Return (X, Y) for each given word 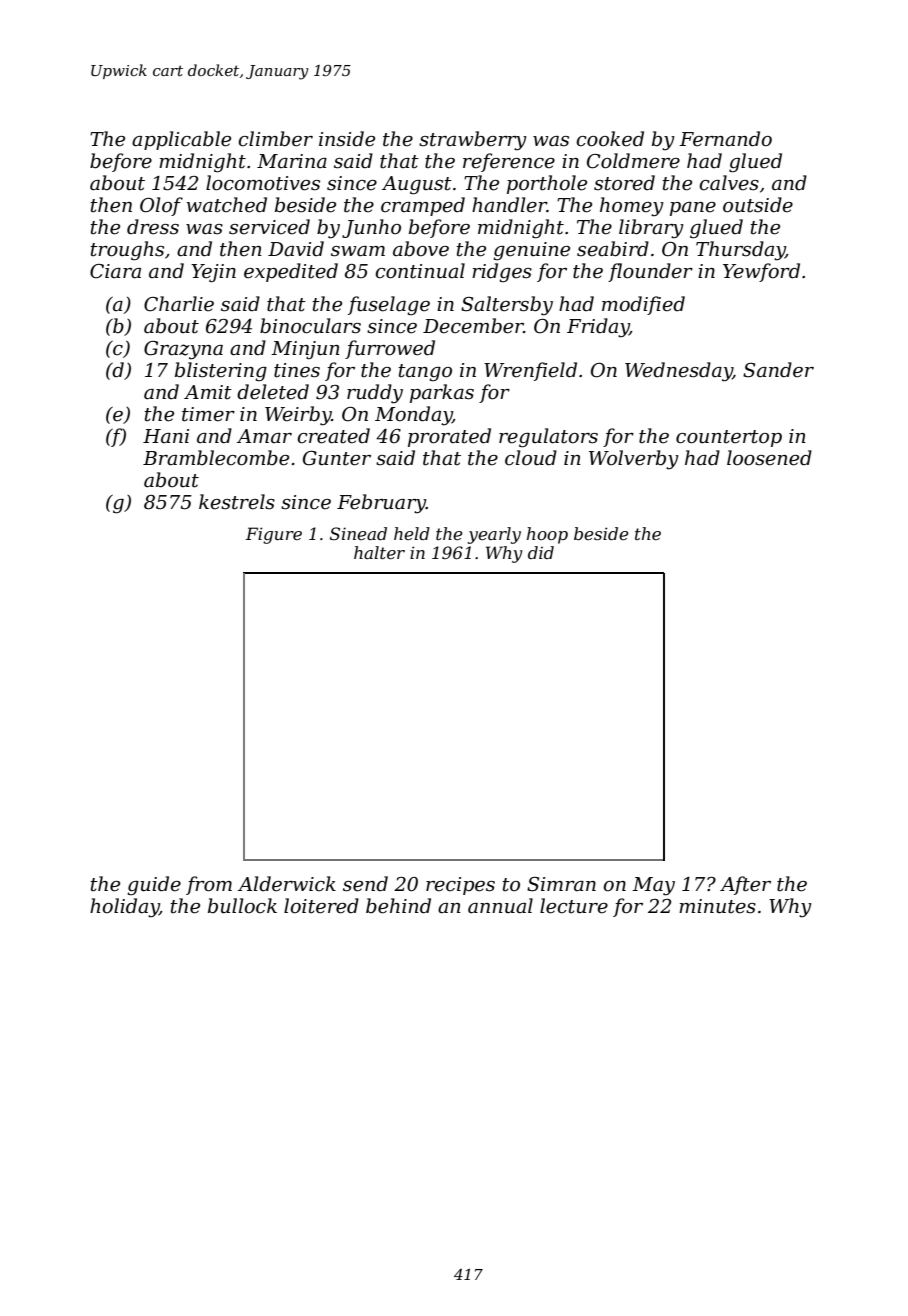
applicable (181, 140)
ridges (502, 272)
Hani (166, 436)
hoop (547, 535)
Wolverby (634, 460)
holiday (124, 908)
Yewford (761, 272)
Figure (274, 535)
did (541, 552)
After (745, 885)
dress (153, 227)
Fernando (725, 139)
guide (154, 885)
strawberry (473, 141)
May (653, 886)
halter (379, 552)
